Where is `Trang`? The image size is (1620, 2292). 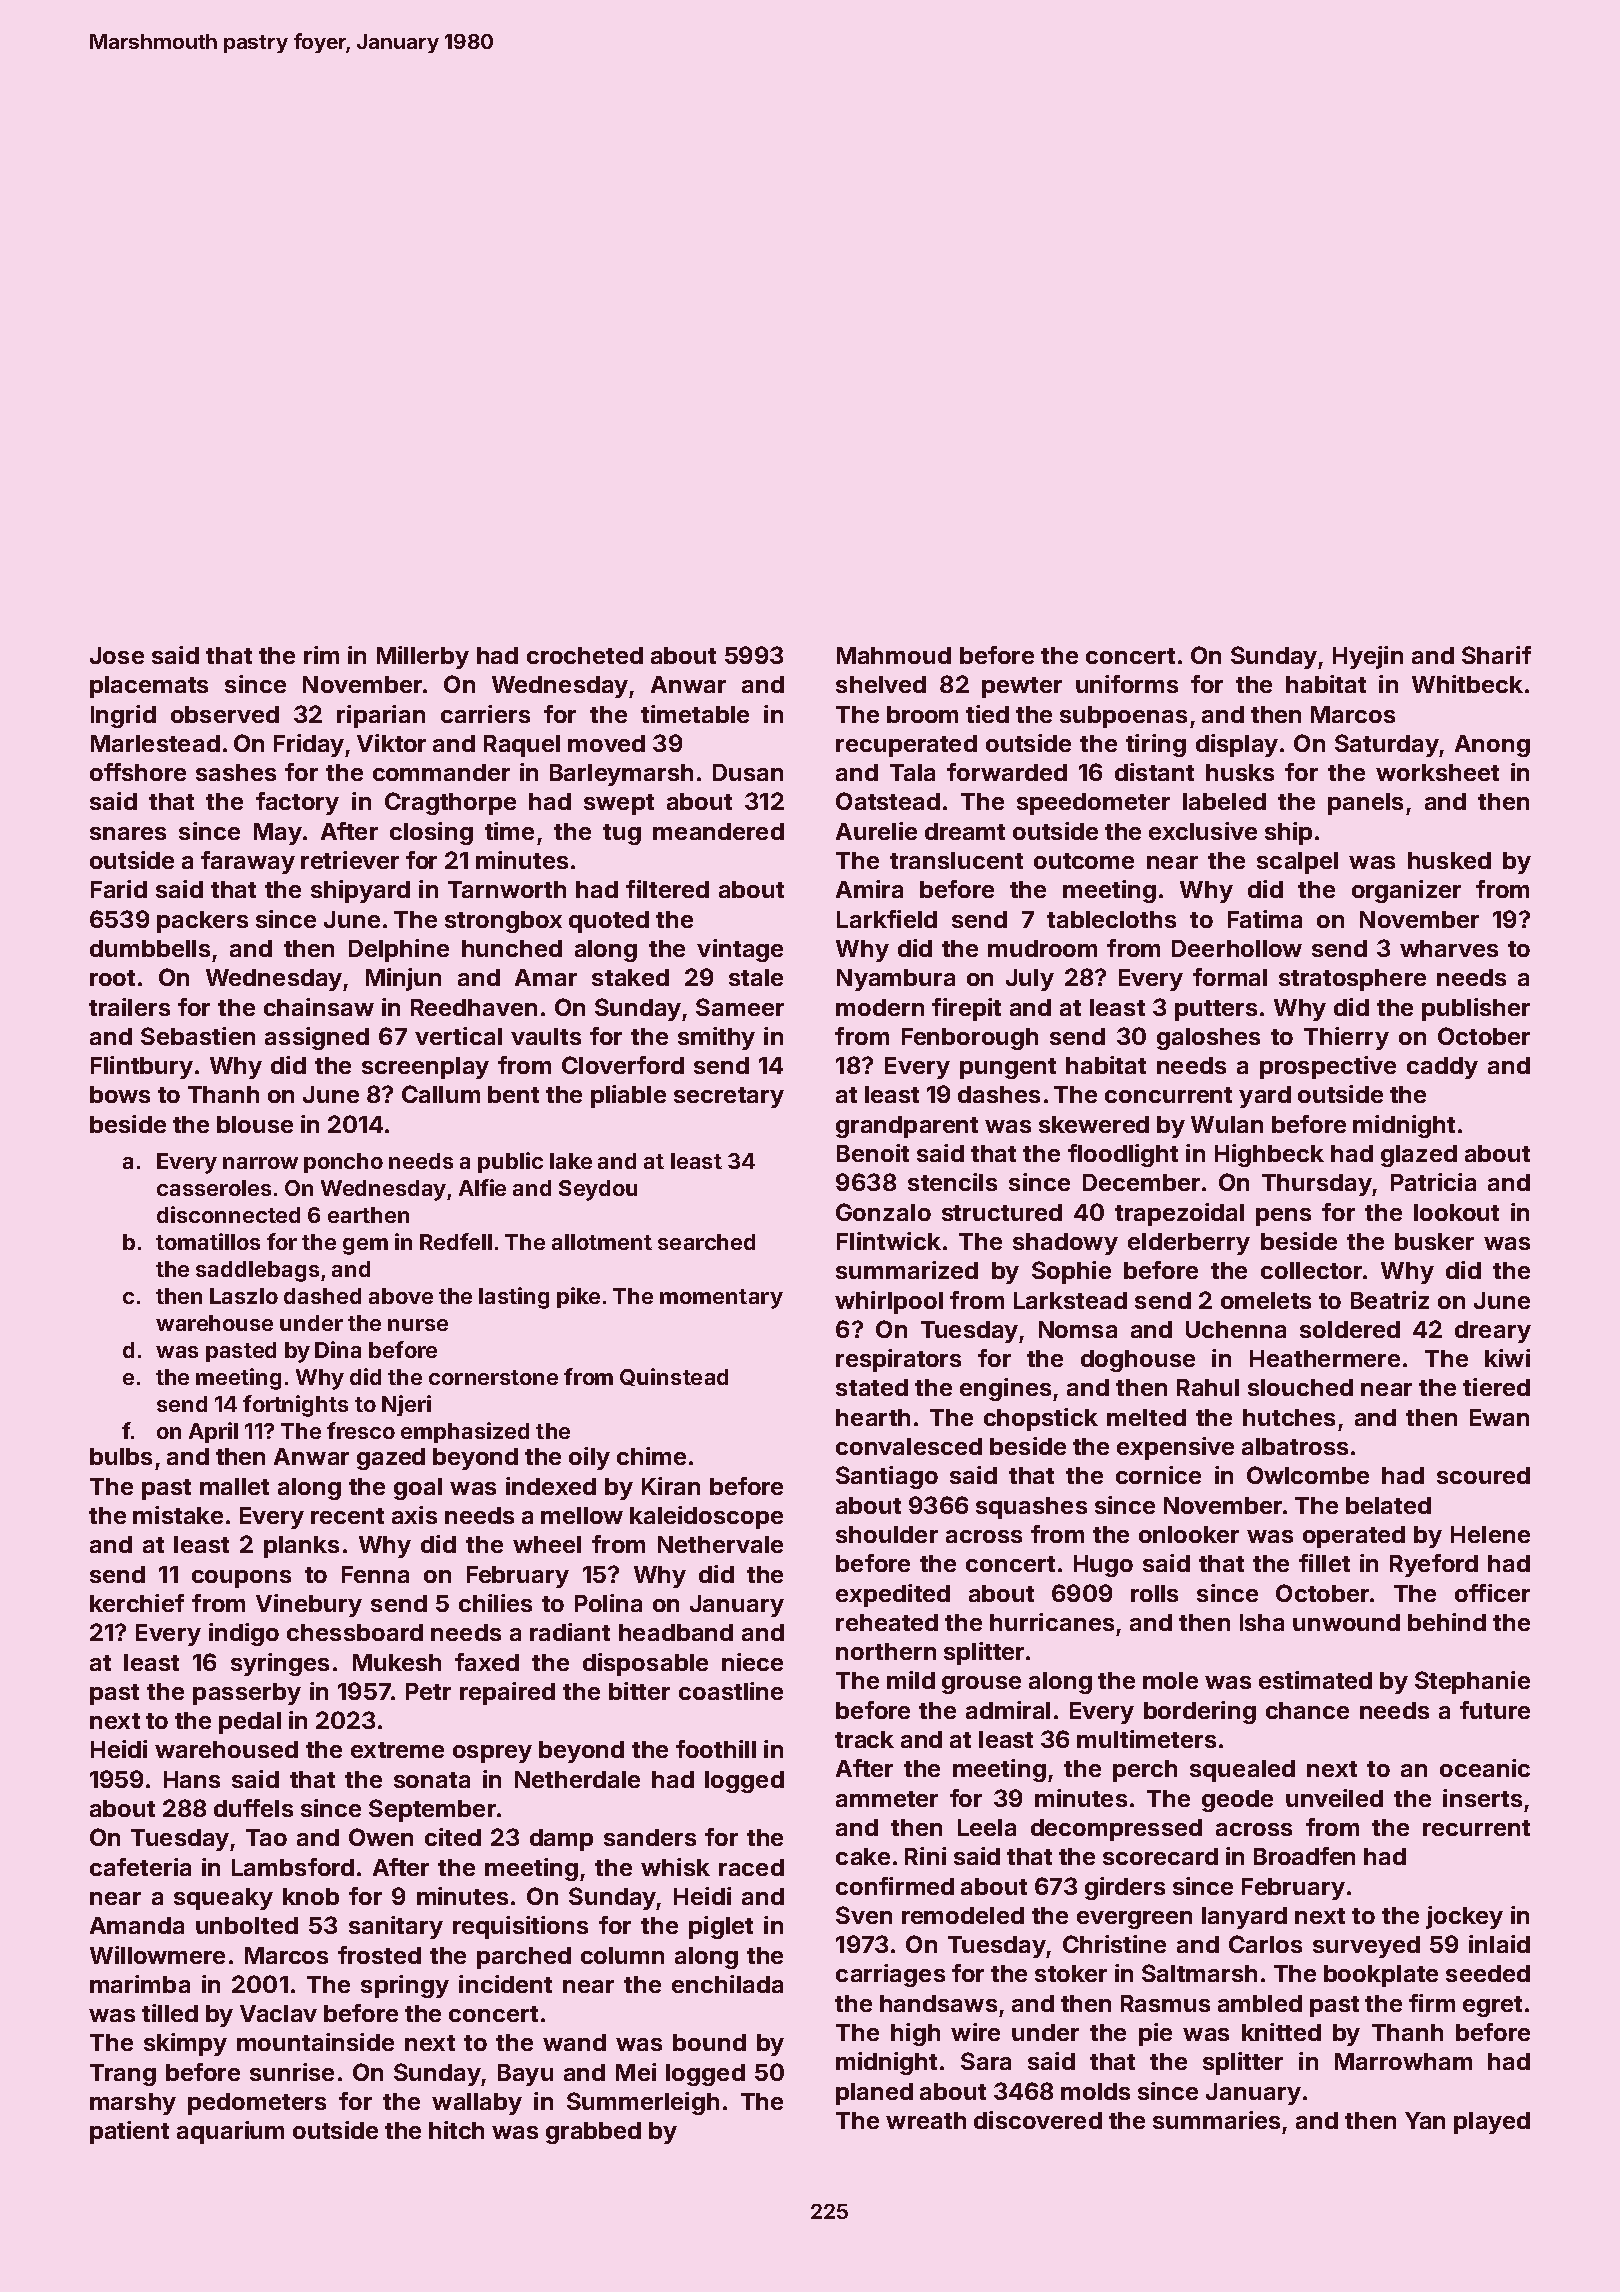
Trang is located at coordinates (123, 2075).
